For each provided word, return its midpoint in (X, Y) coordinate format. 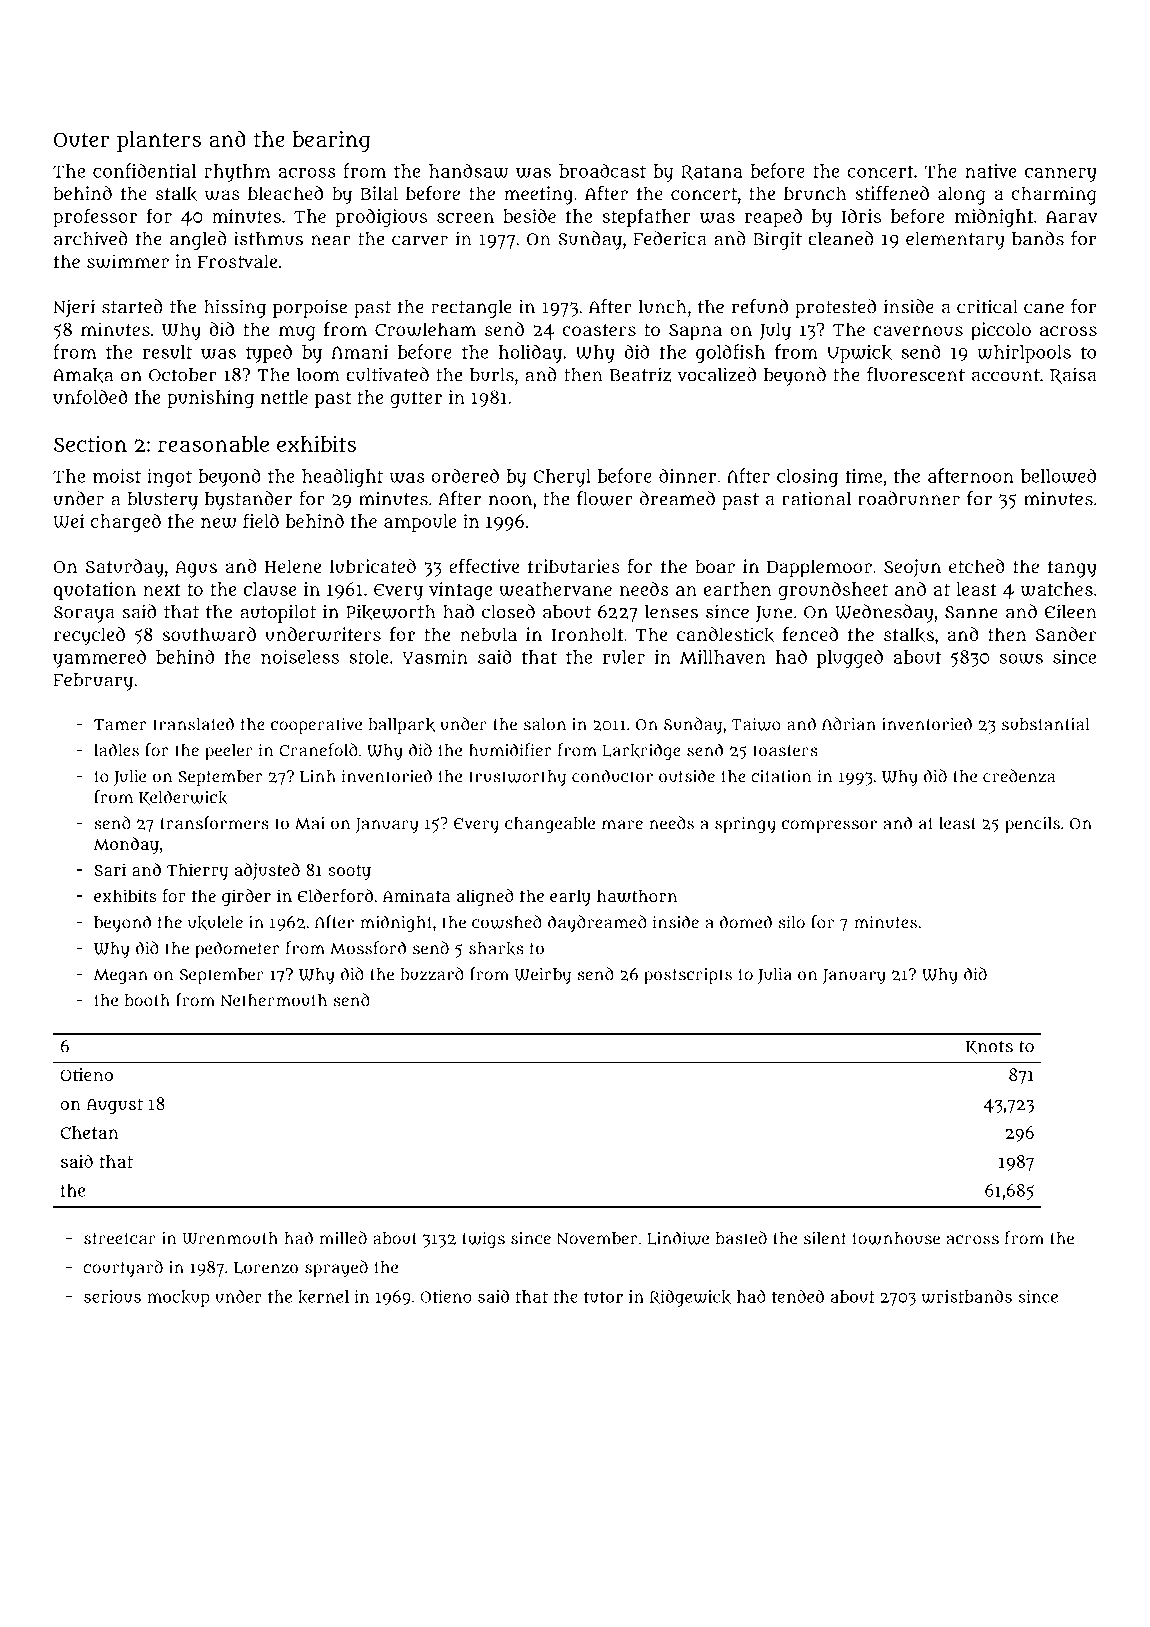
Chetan (89, 1132)
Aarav (1071, 216)
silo (791, 922)
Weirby (543, 975)
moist (117, 476)
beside (529, 216)
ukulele (215, 923)
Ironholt (587, 634)
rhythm (237, 173)
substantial (1046, 724)
